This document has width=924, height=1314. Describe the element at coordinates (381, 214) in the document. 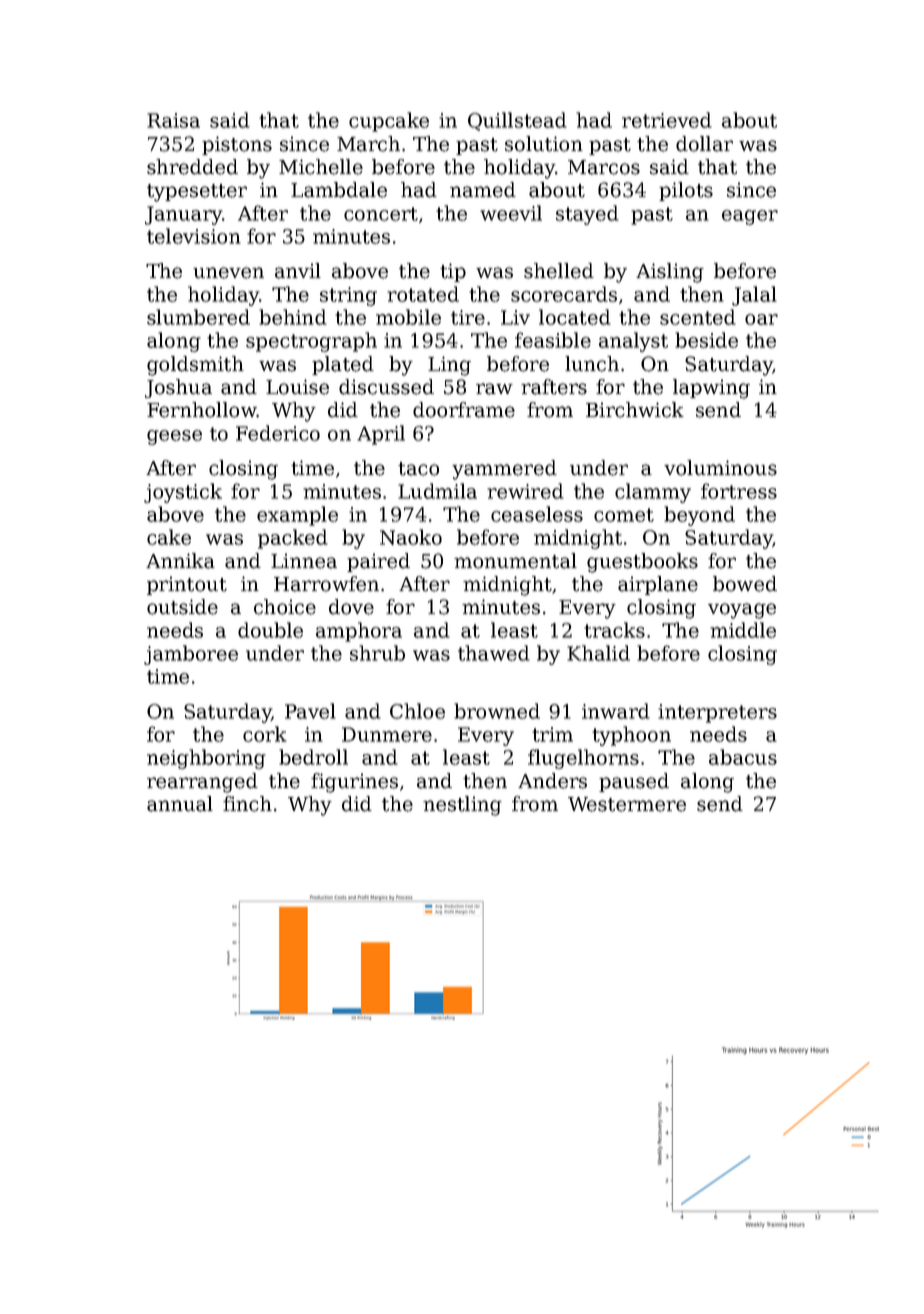

I see `concert` at that location.
